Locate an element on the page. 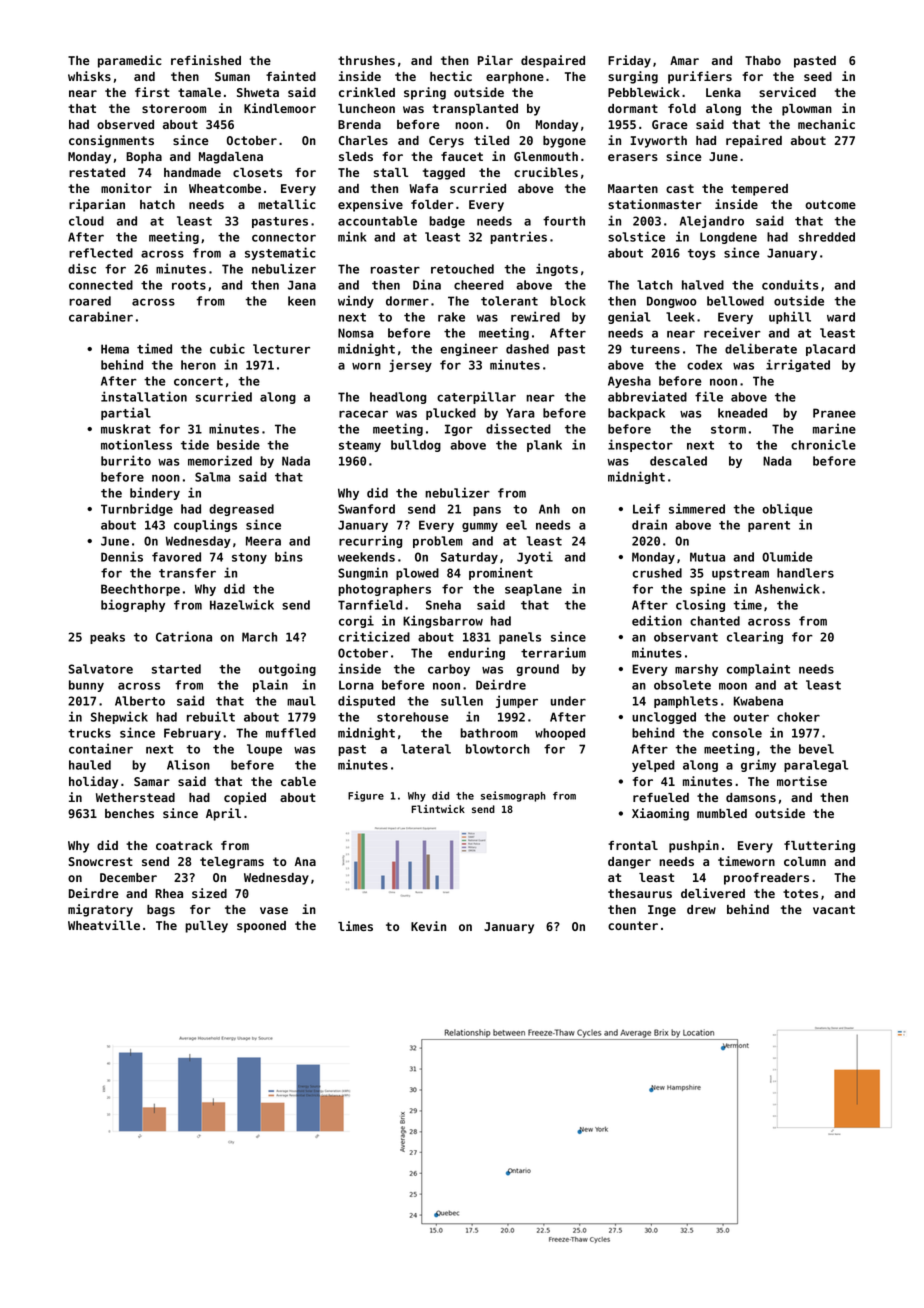 The width and height of the page is (924, 1308). Kevin is located at coordinates (428, 926).
